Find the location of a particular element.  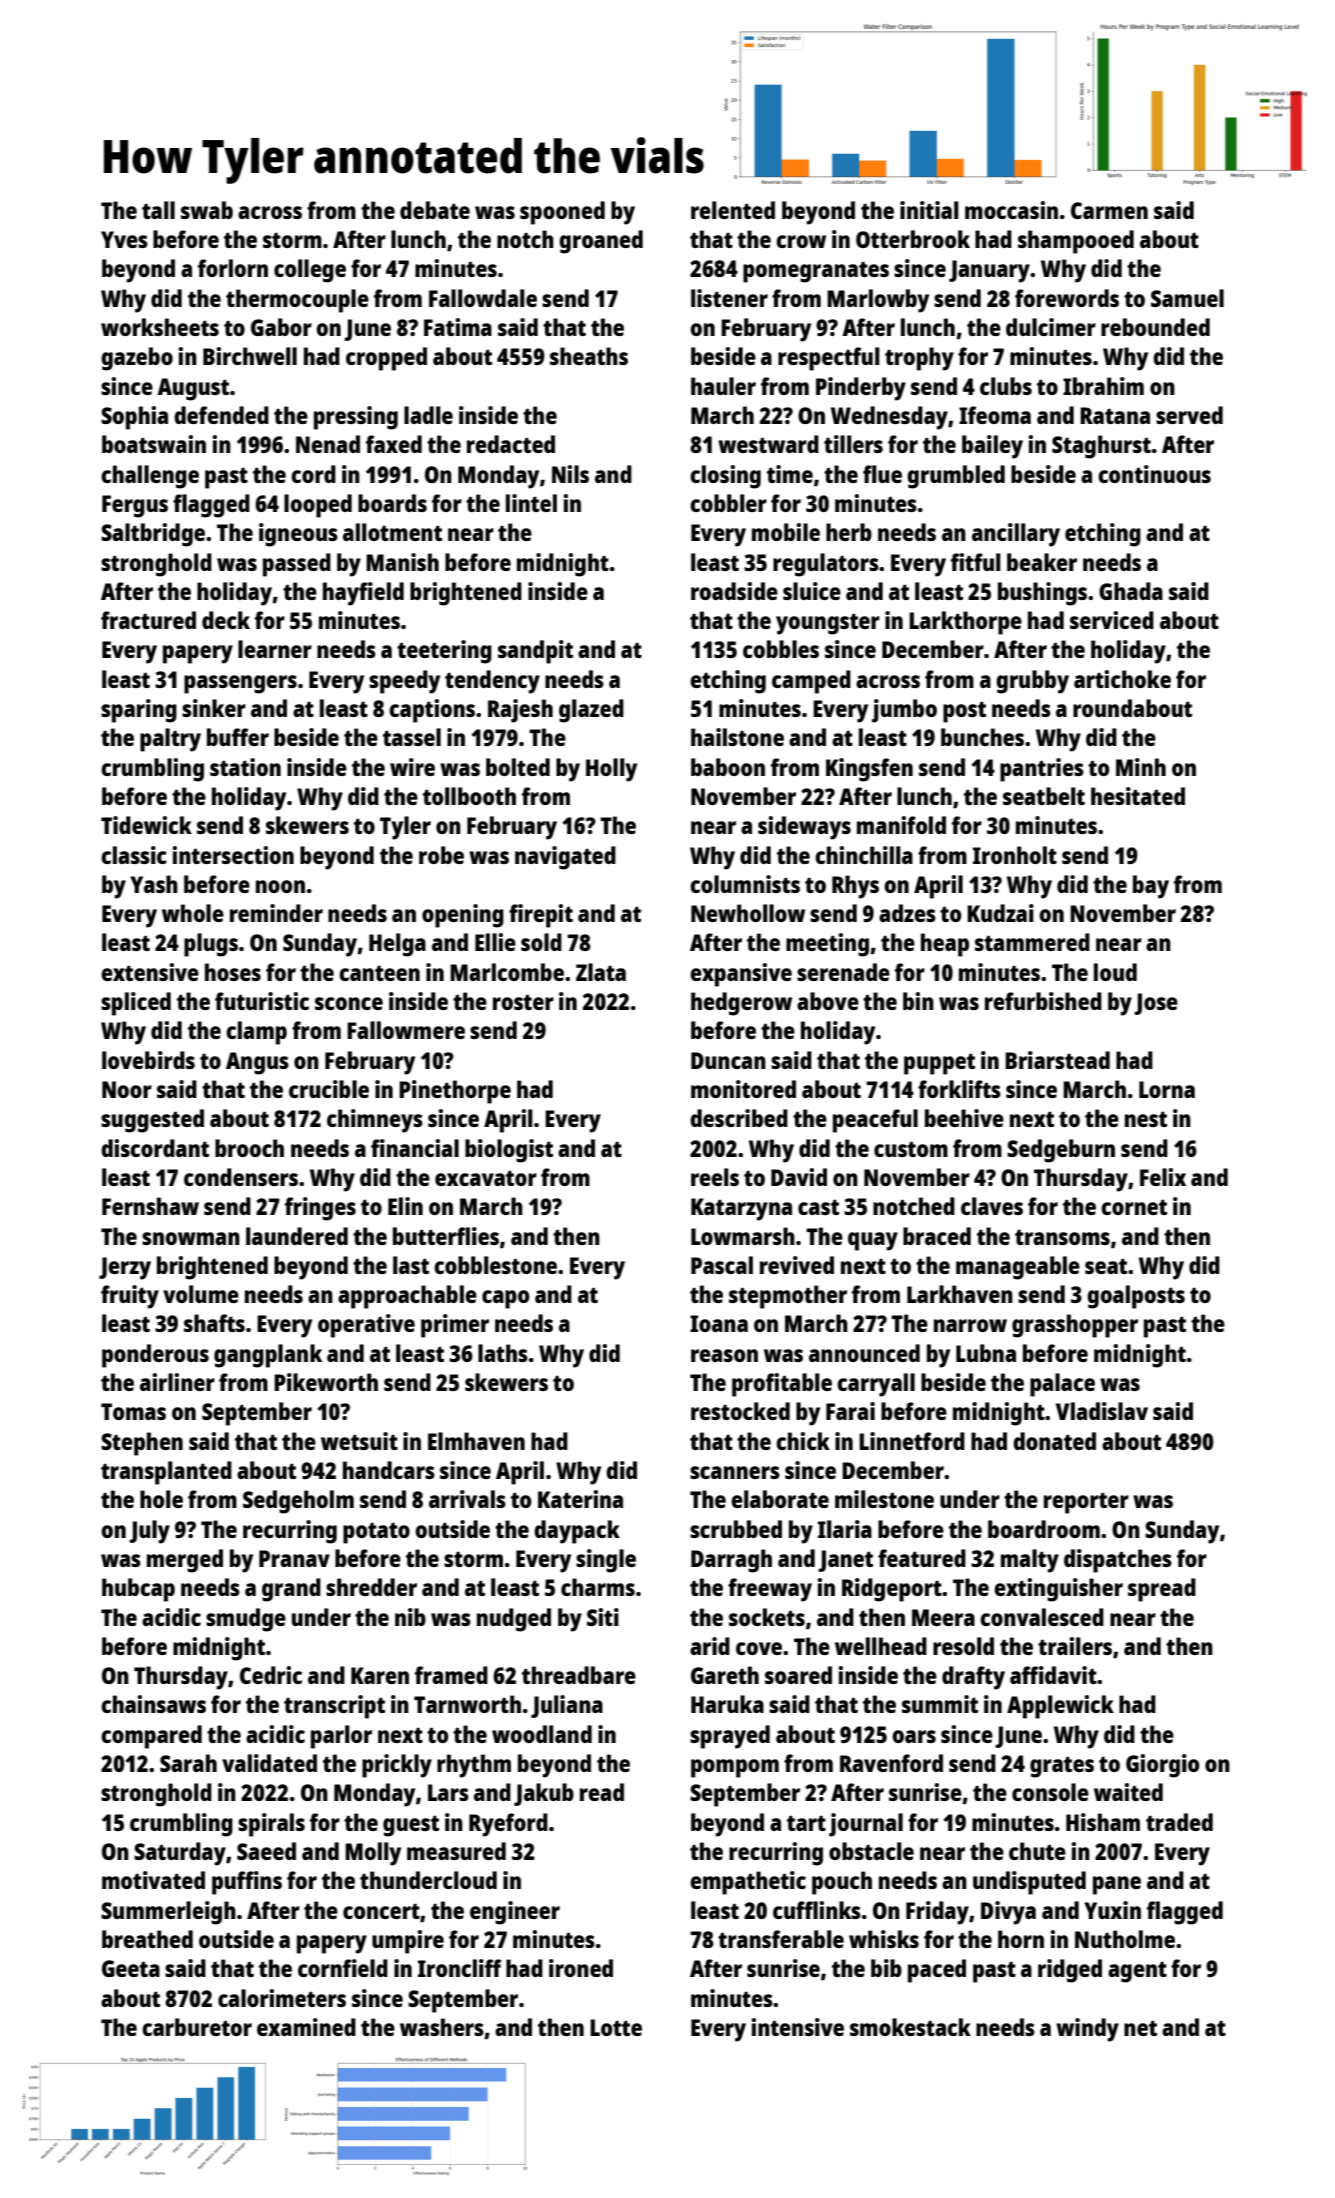

dispatches is located at coordinates (1118, 1561).
